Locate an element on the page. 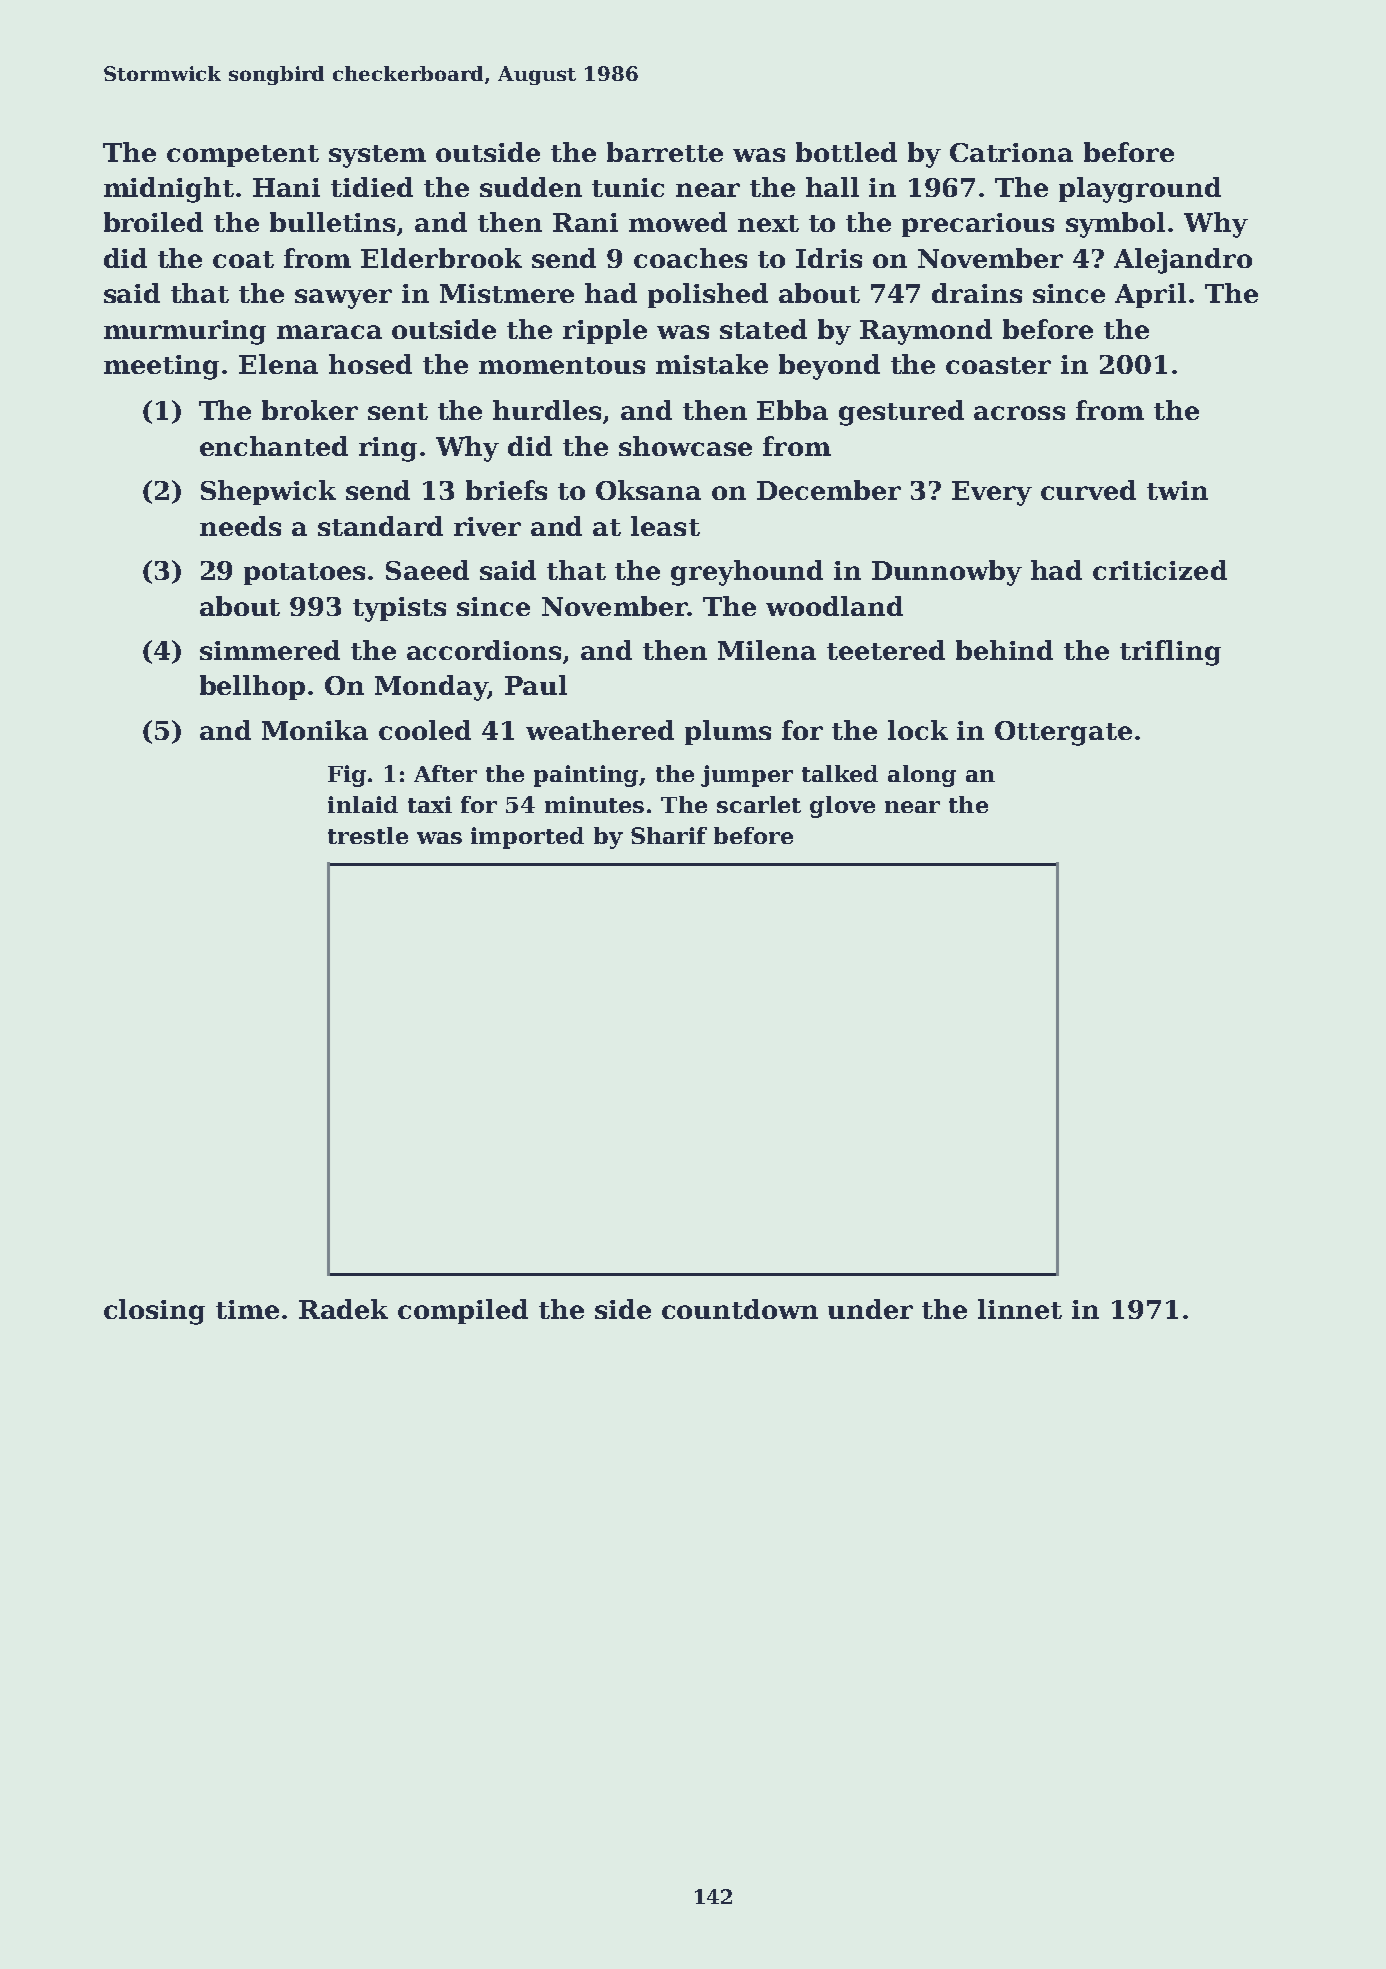 The width and height of the document is (1386, 1969). showcase is located at coordinates (685, 446).
